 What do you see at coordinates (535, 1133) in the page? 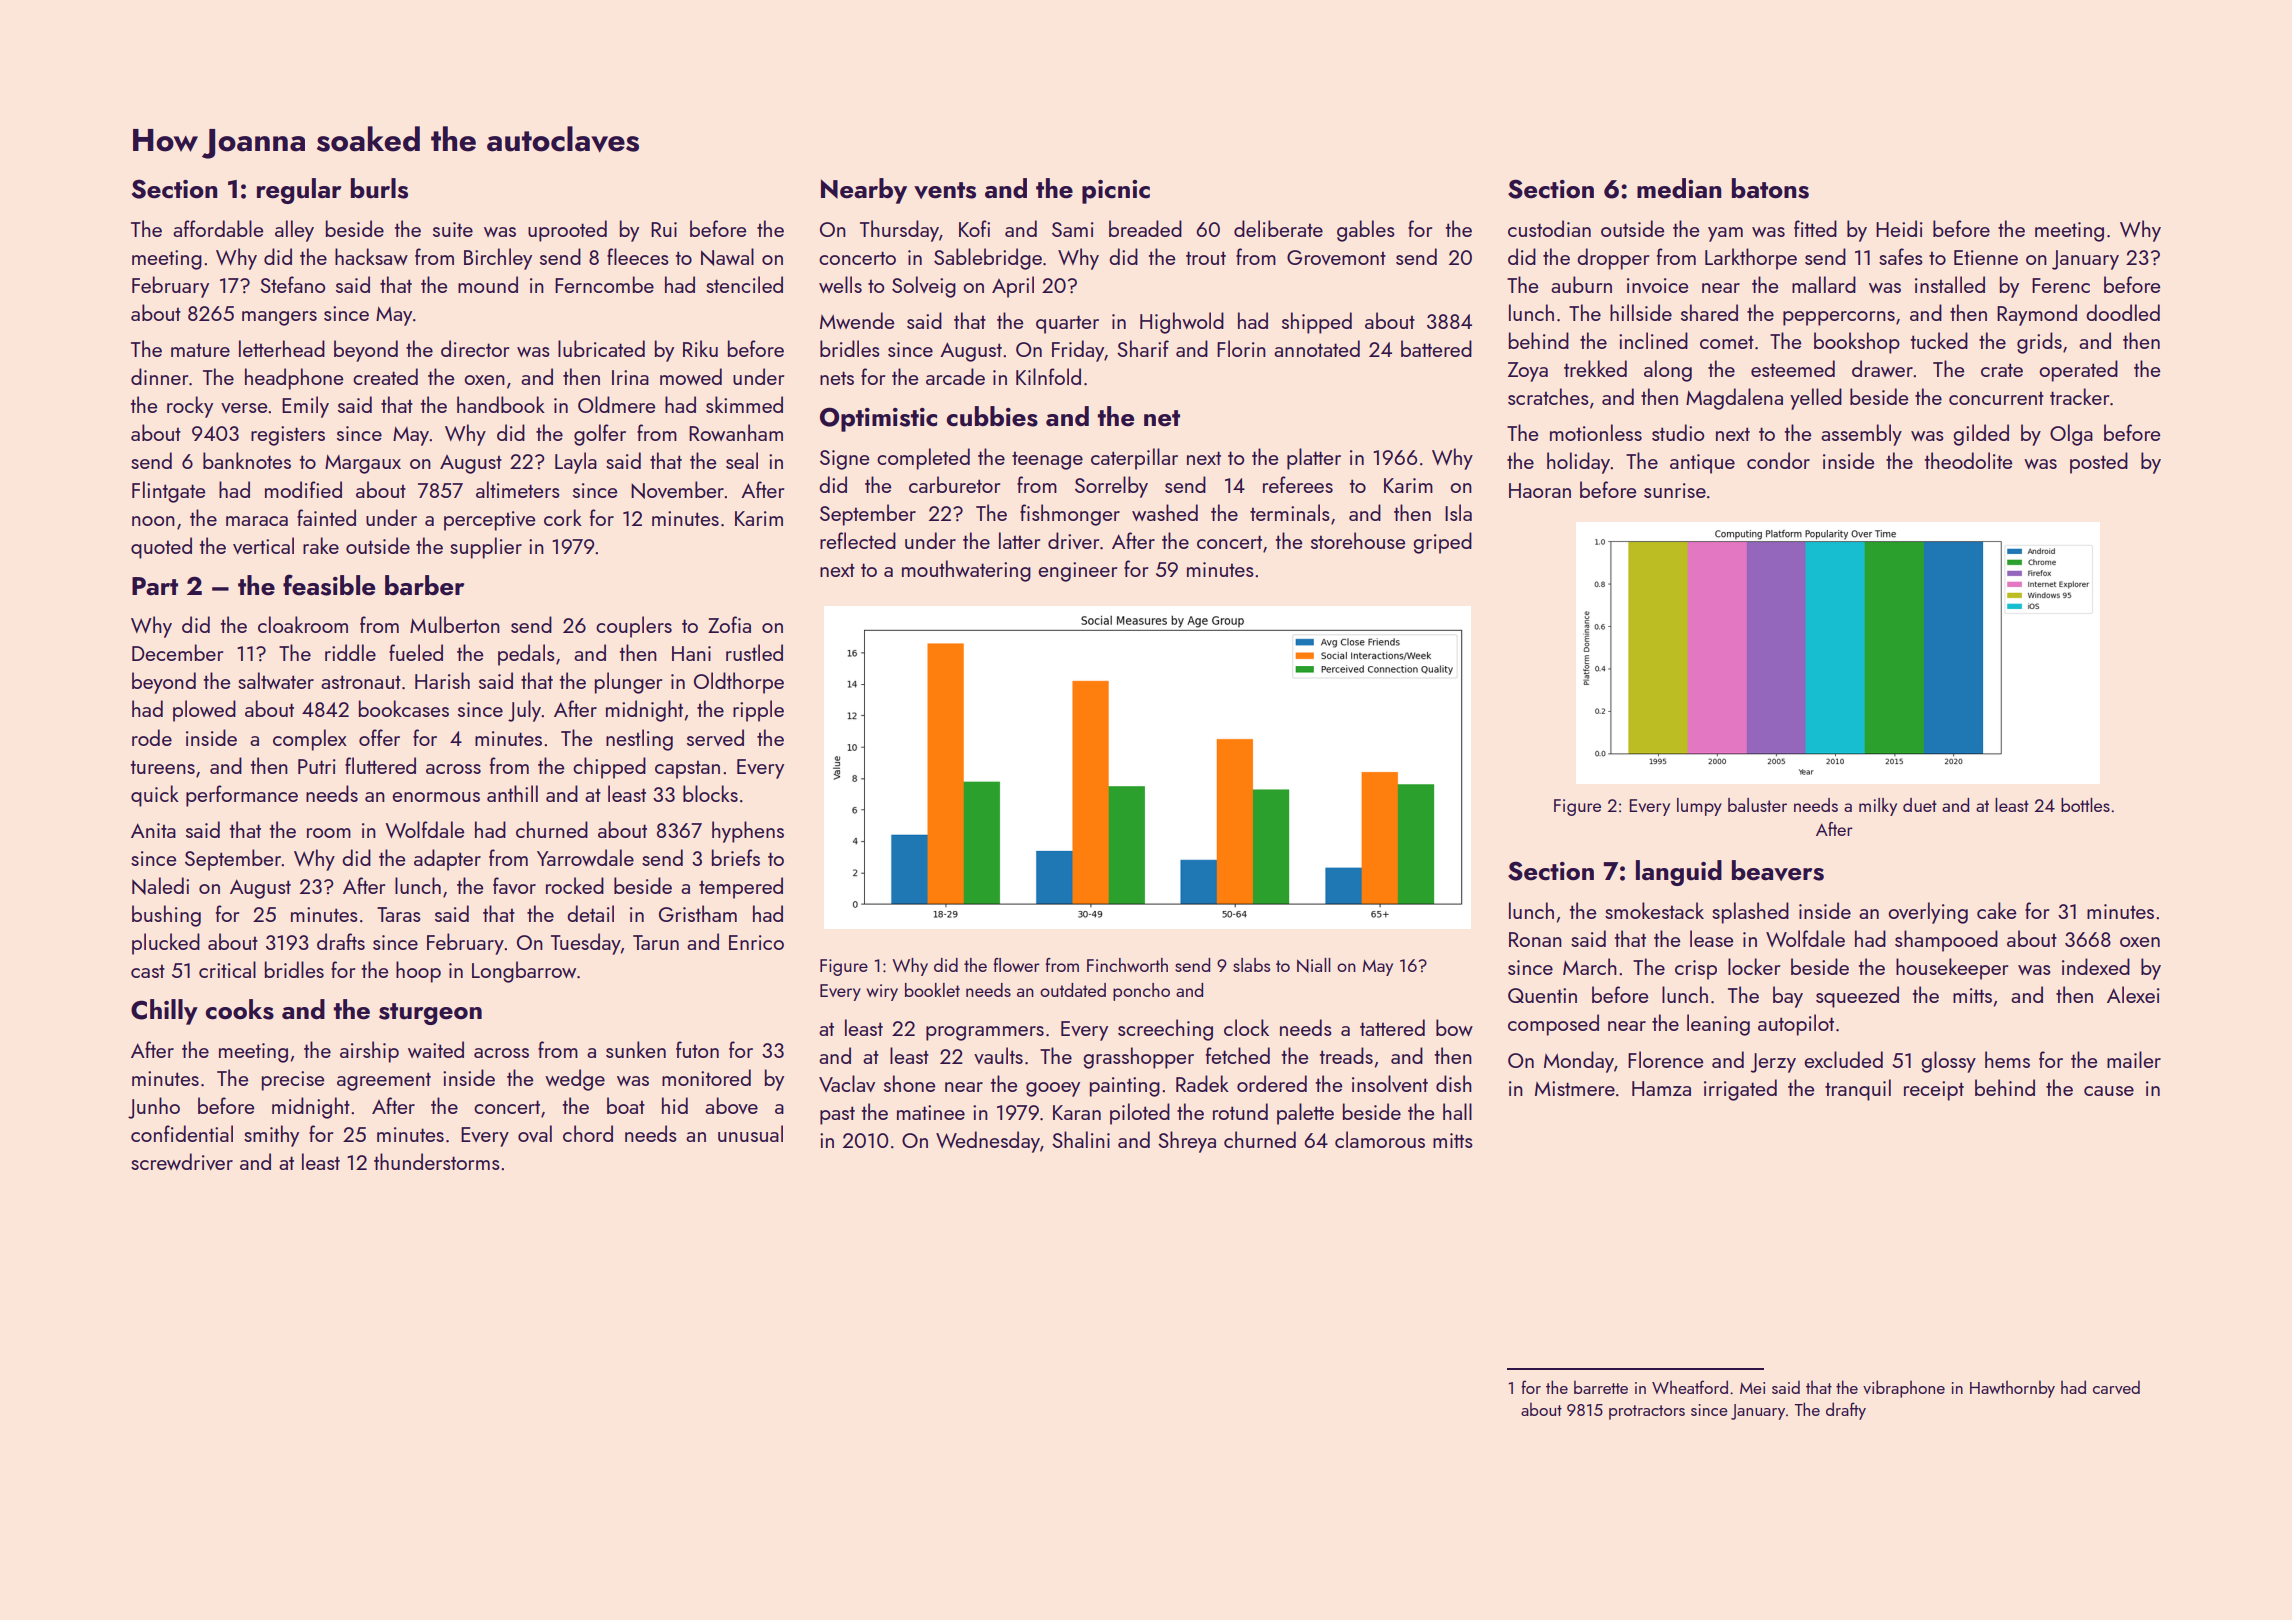
I see `oval` at bounding box center [535, 1133].
